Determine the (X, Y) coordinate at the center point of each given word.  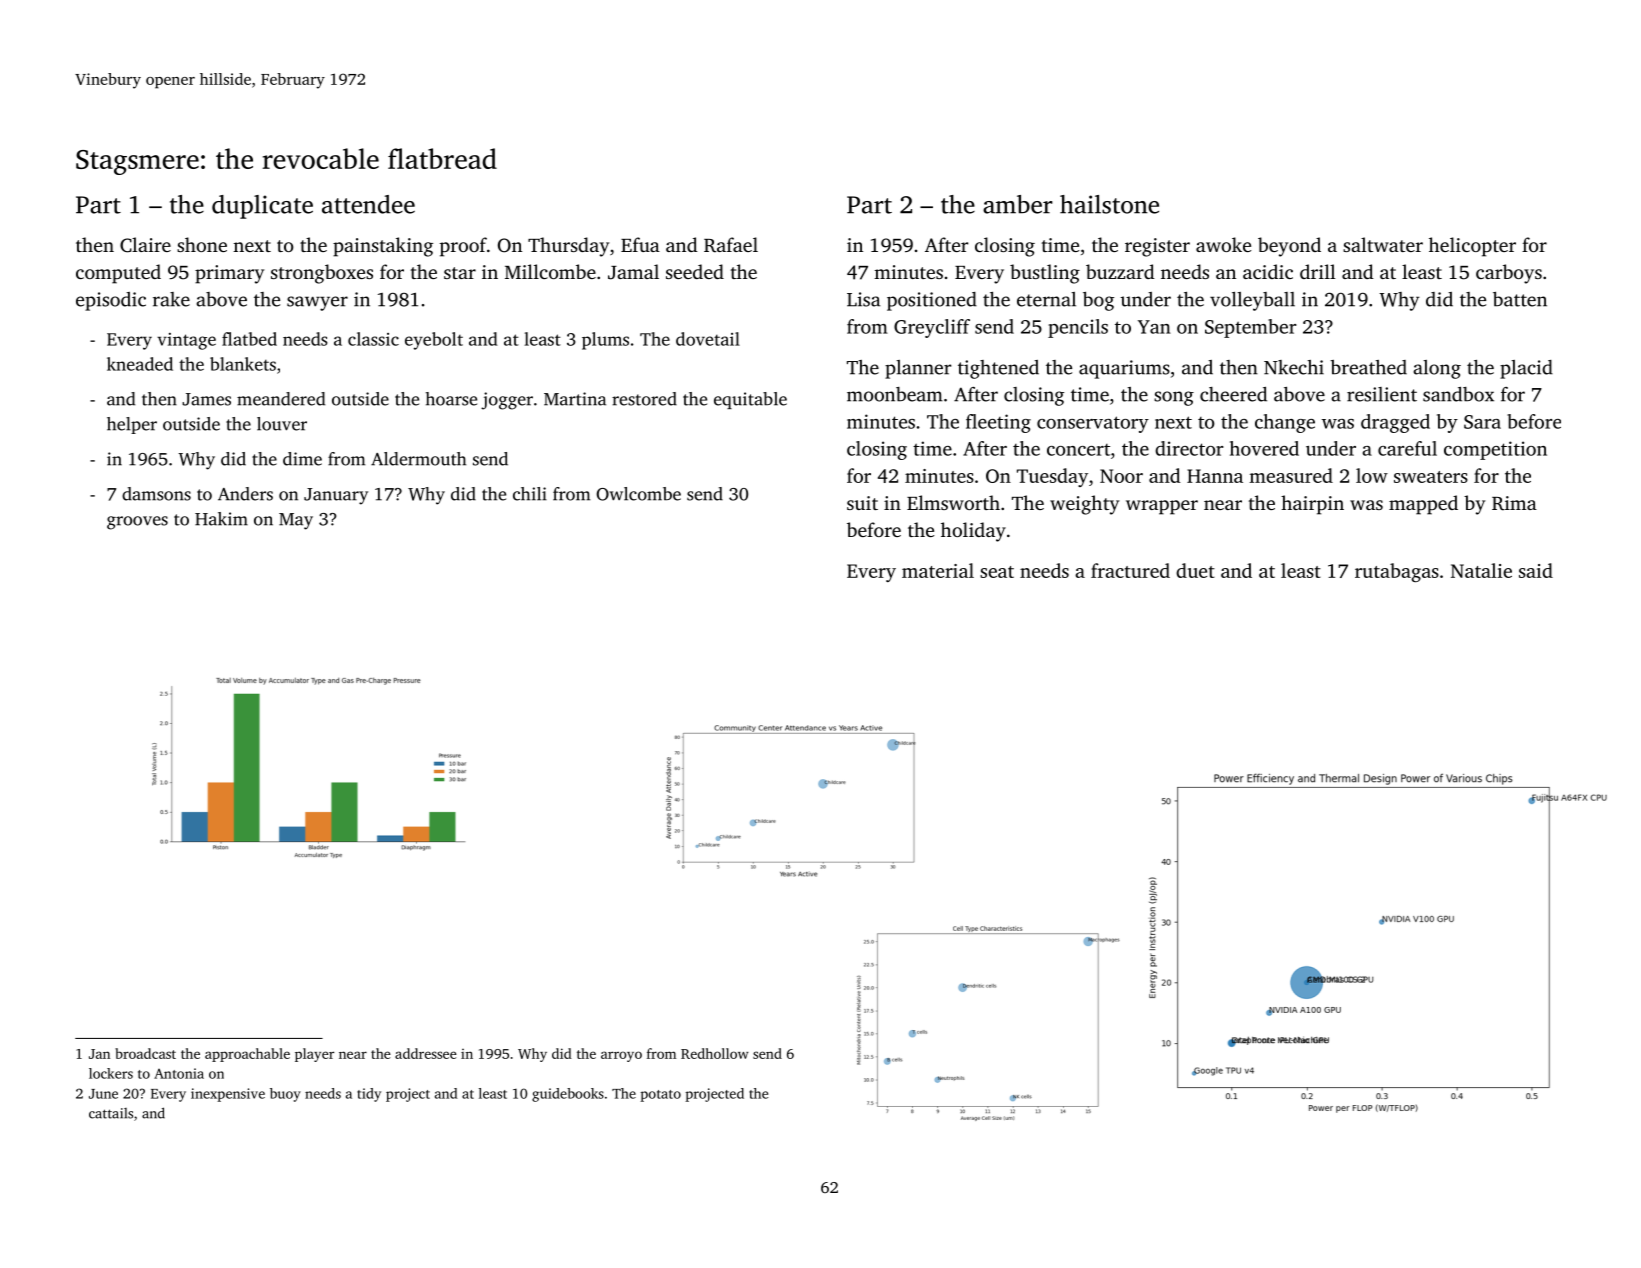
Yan (1154, 327)
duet (1195, 570)
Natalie (1481, 570)
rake (171, 299)
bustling (1045, 274)
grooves (137, 523)
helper (132, 425)
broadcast (145, 1053)
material (938, 570)
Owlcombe (638, 494)
